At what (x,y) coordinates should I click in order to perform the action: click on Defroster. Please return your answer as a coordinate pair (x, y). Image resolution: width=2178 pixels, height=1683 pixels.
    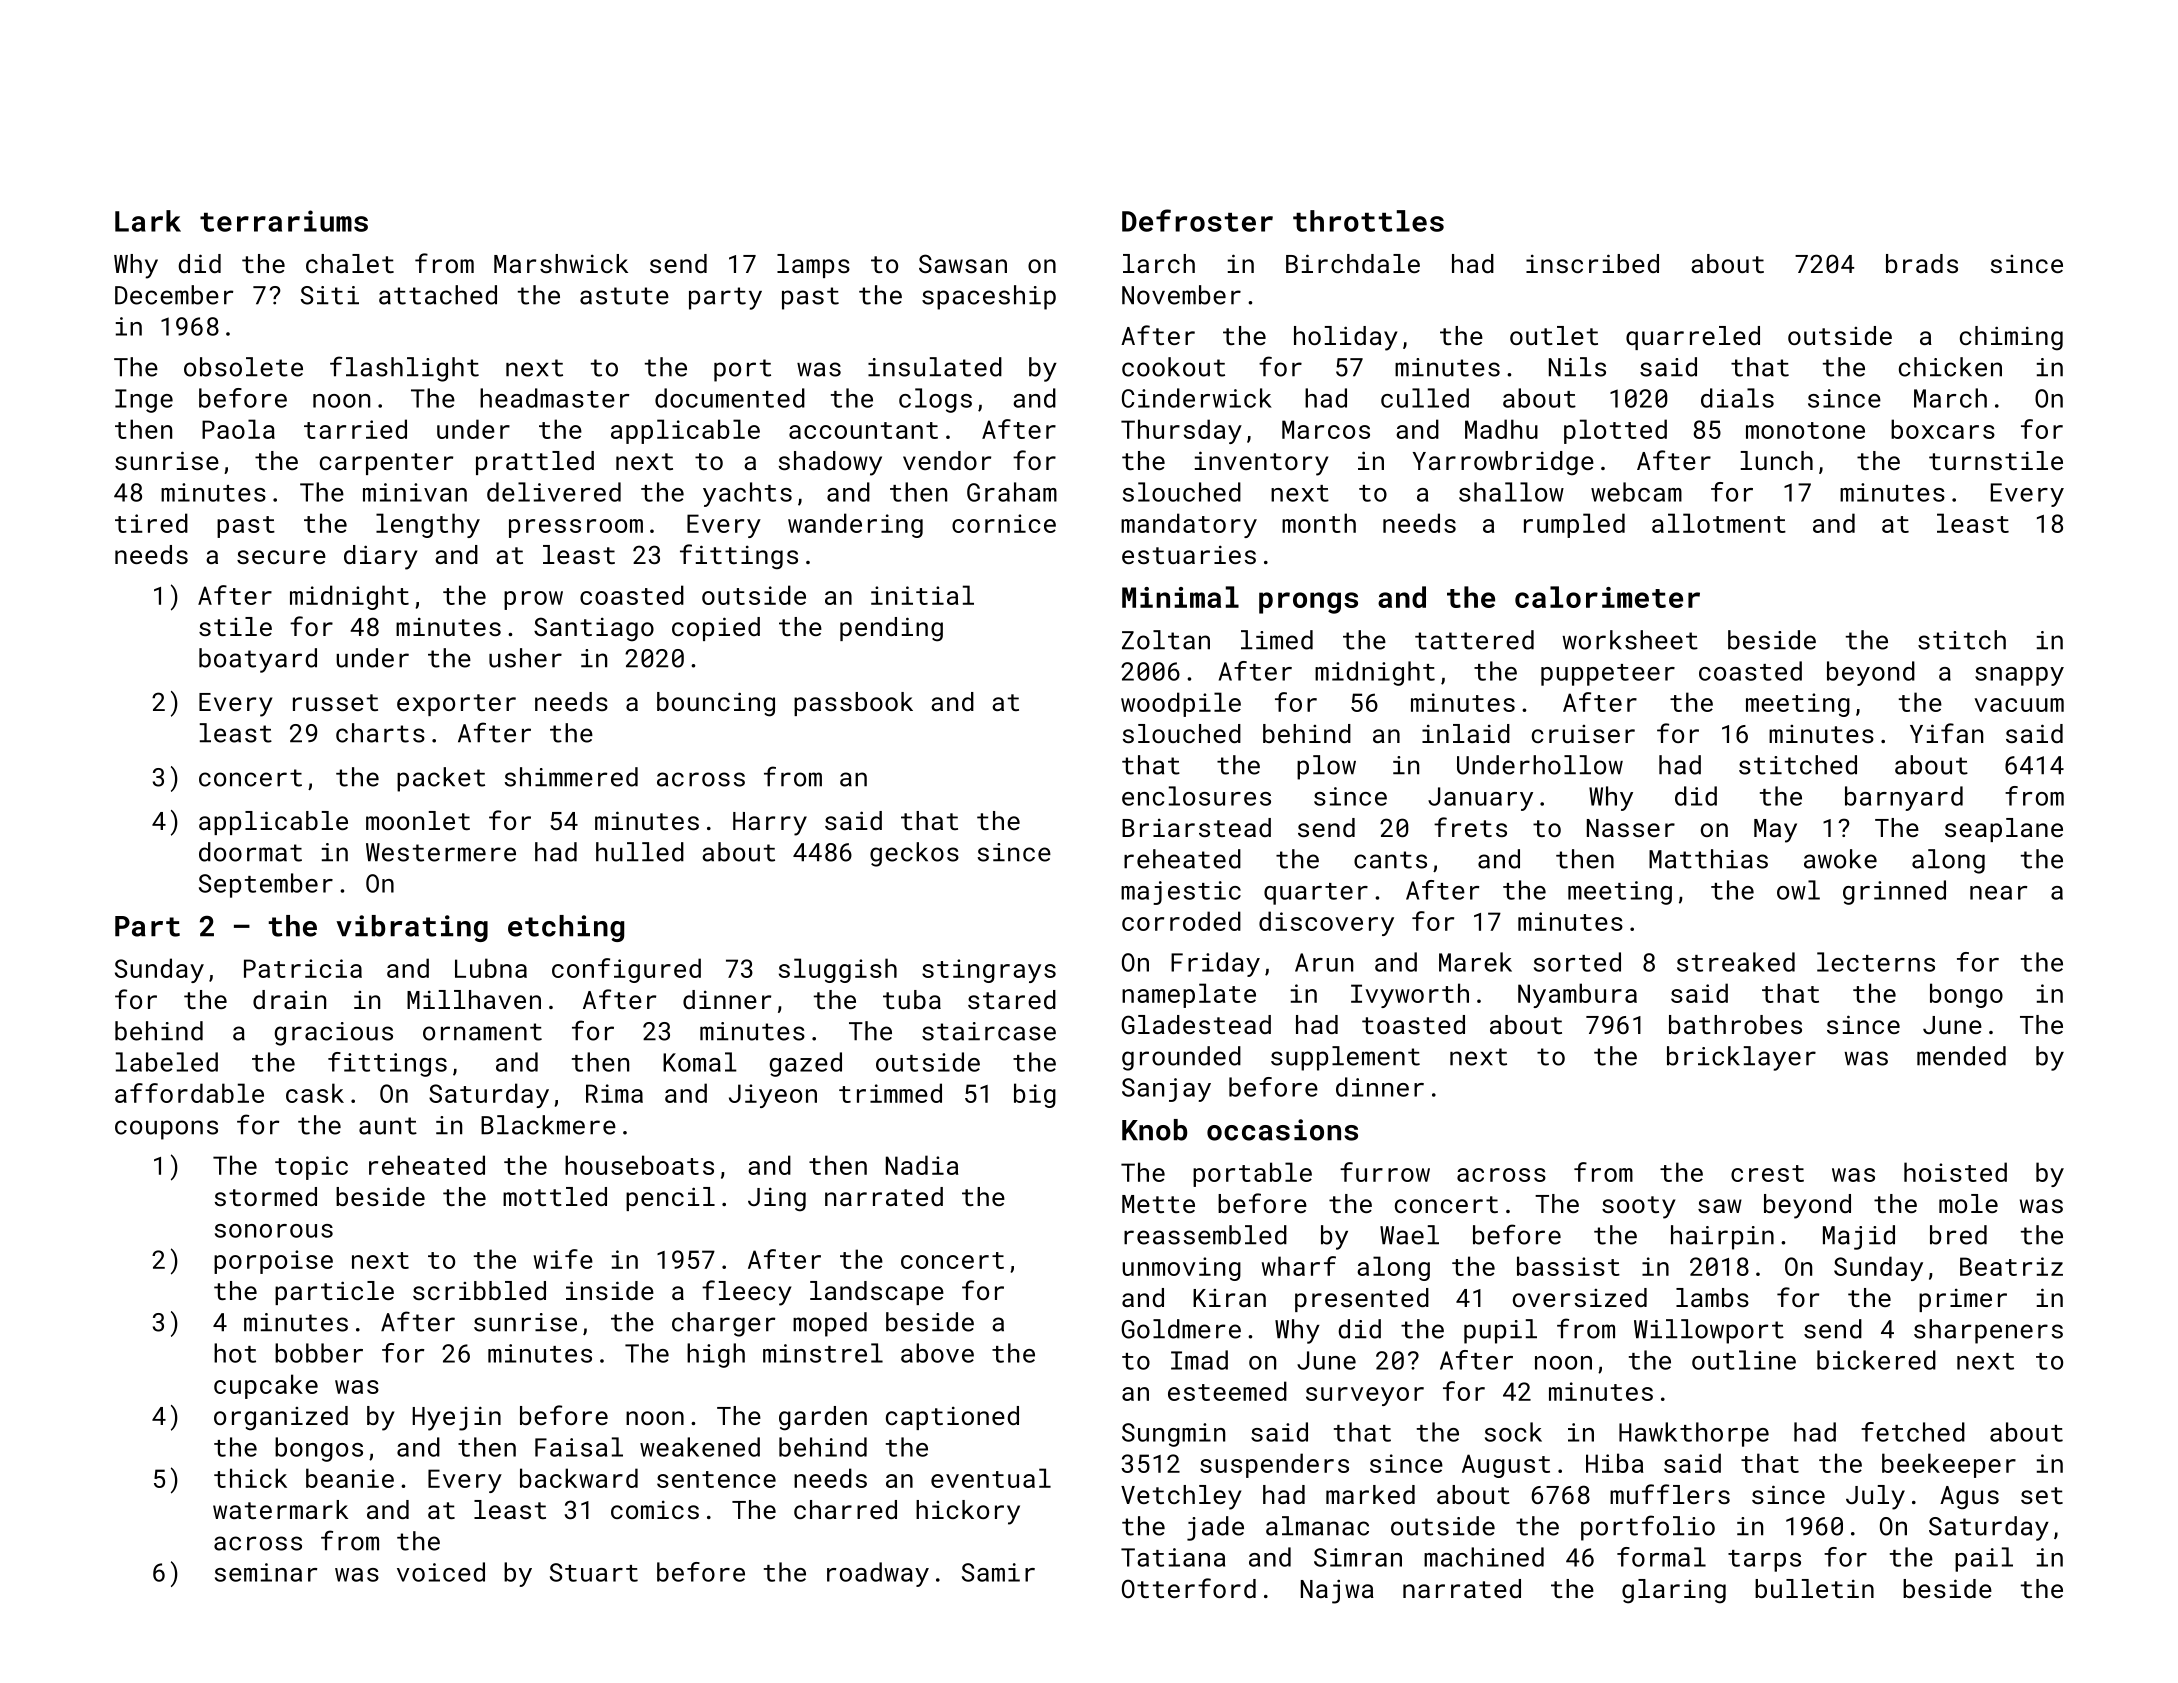
    Looking at the image, I should click on (1197, 220).
